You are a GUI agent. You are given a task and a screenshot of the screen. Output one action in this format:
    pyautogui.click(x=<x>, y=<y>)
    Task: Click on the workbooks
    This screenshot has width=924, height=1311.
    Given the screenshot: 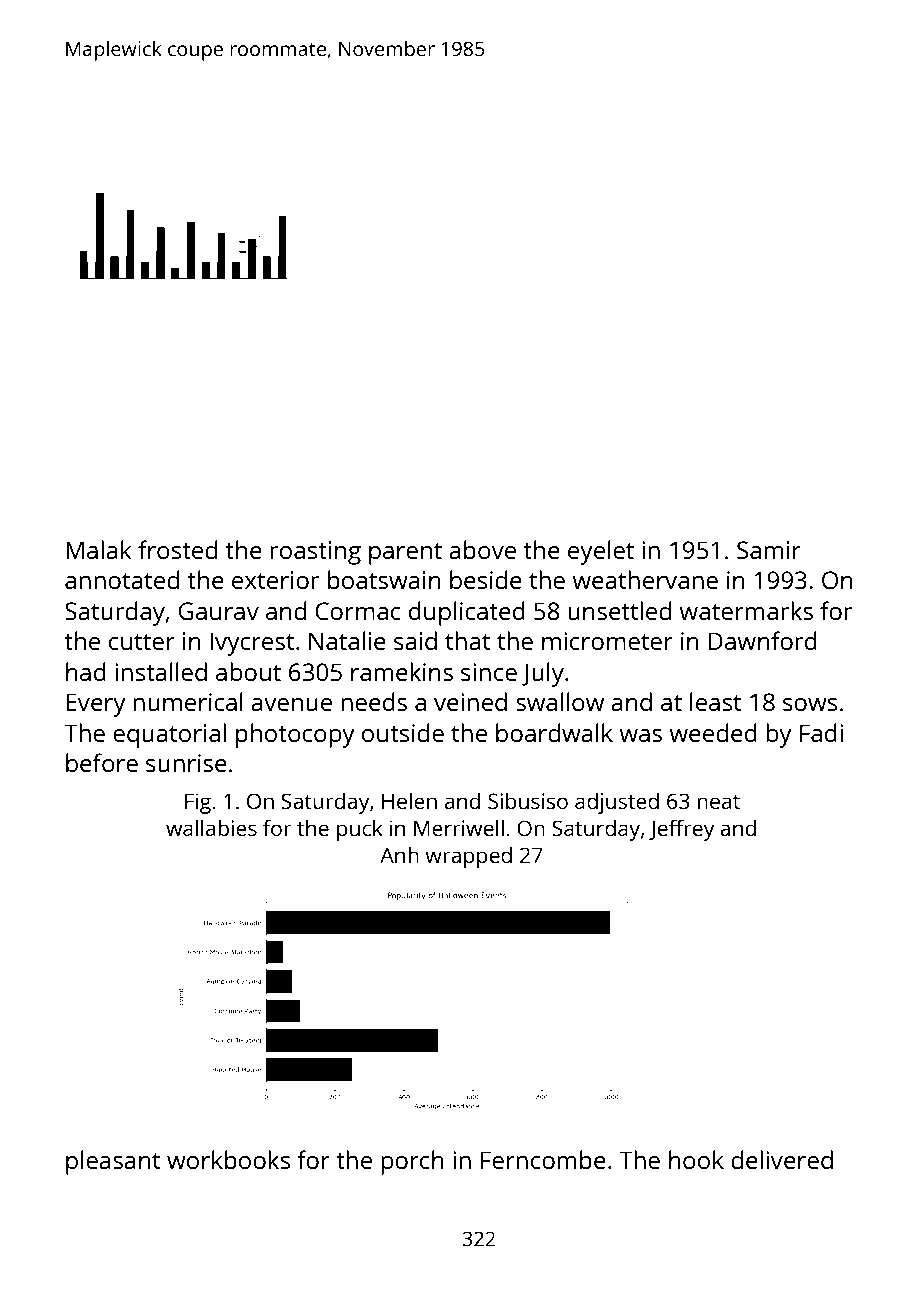 What is the action you would take?
    pyautogui.click(x=228, y=1159)
